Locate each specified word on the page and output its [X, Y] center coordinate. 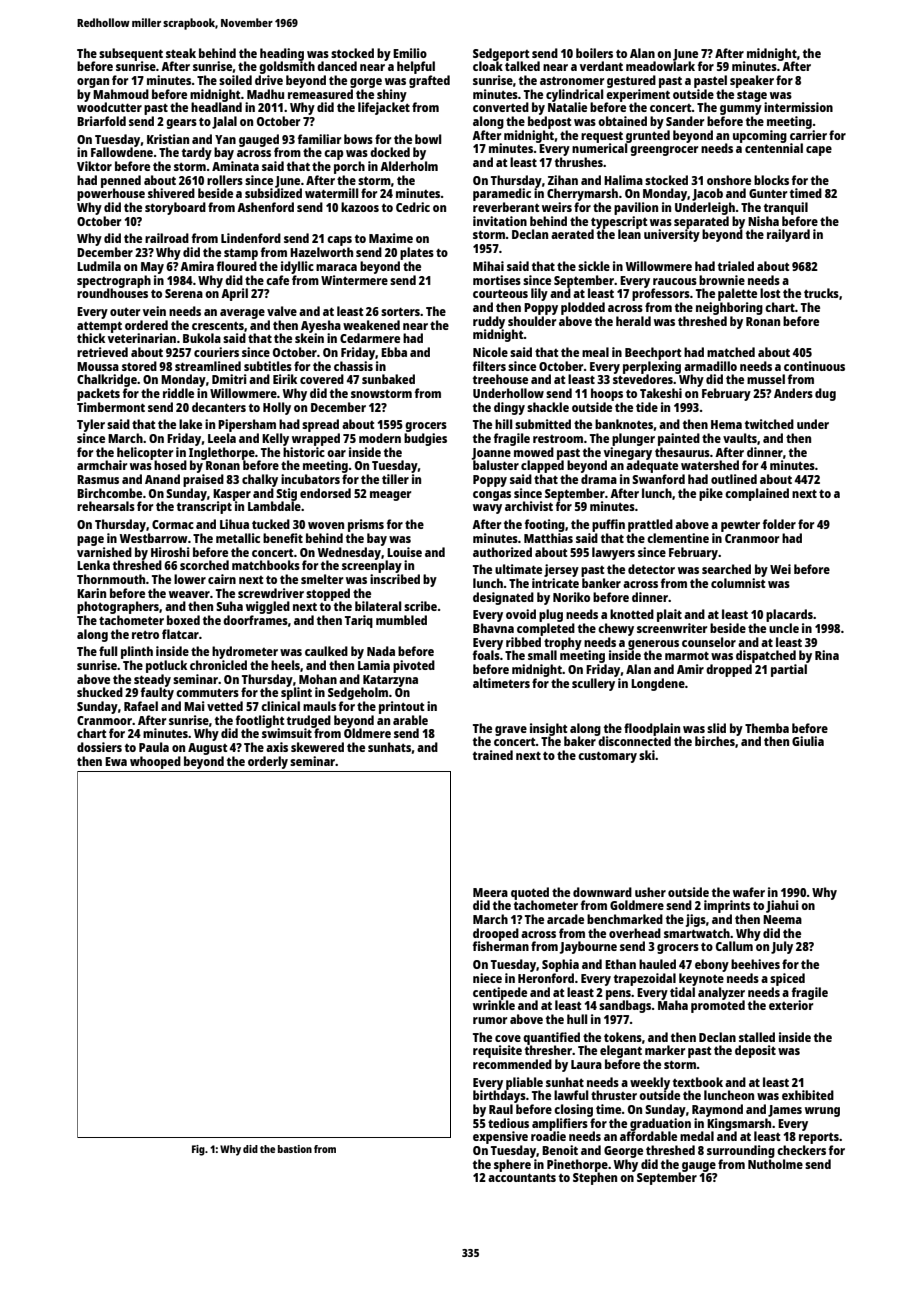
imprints [727, 906]
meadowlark [660, 66]
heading [282, 54]
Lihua [234, 524]
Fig [198, 1150]
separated [701, 222]
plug [551, 615]
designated [503, 598]
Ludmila [99, 266]
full [108, 651]
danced [337, 66]
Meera [490, 892]
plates [417, 253]
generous [653, 645]
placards [789, 615]
